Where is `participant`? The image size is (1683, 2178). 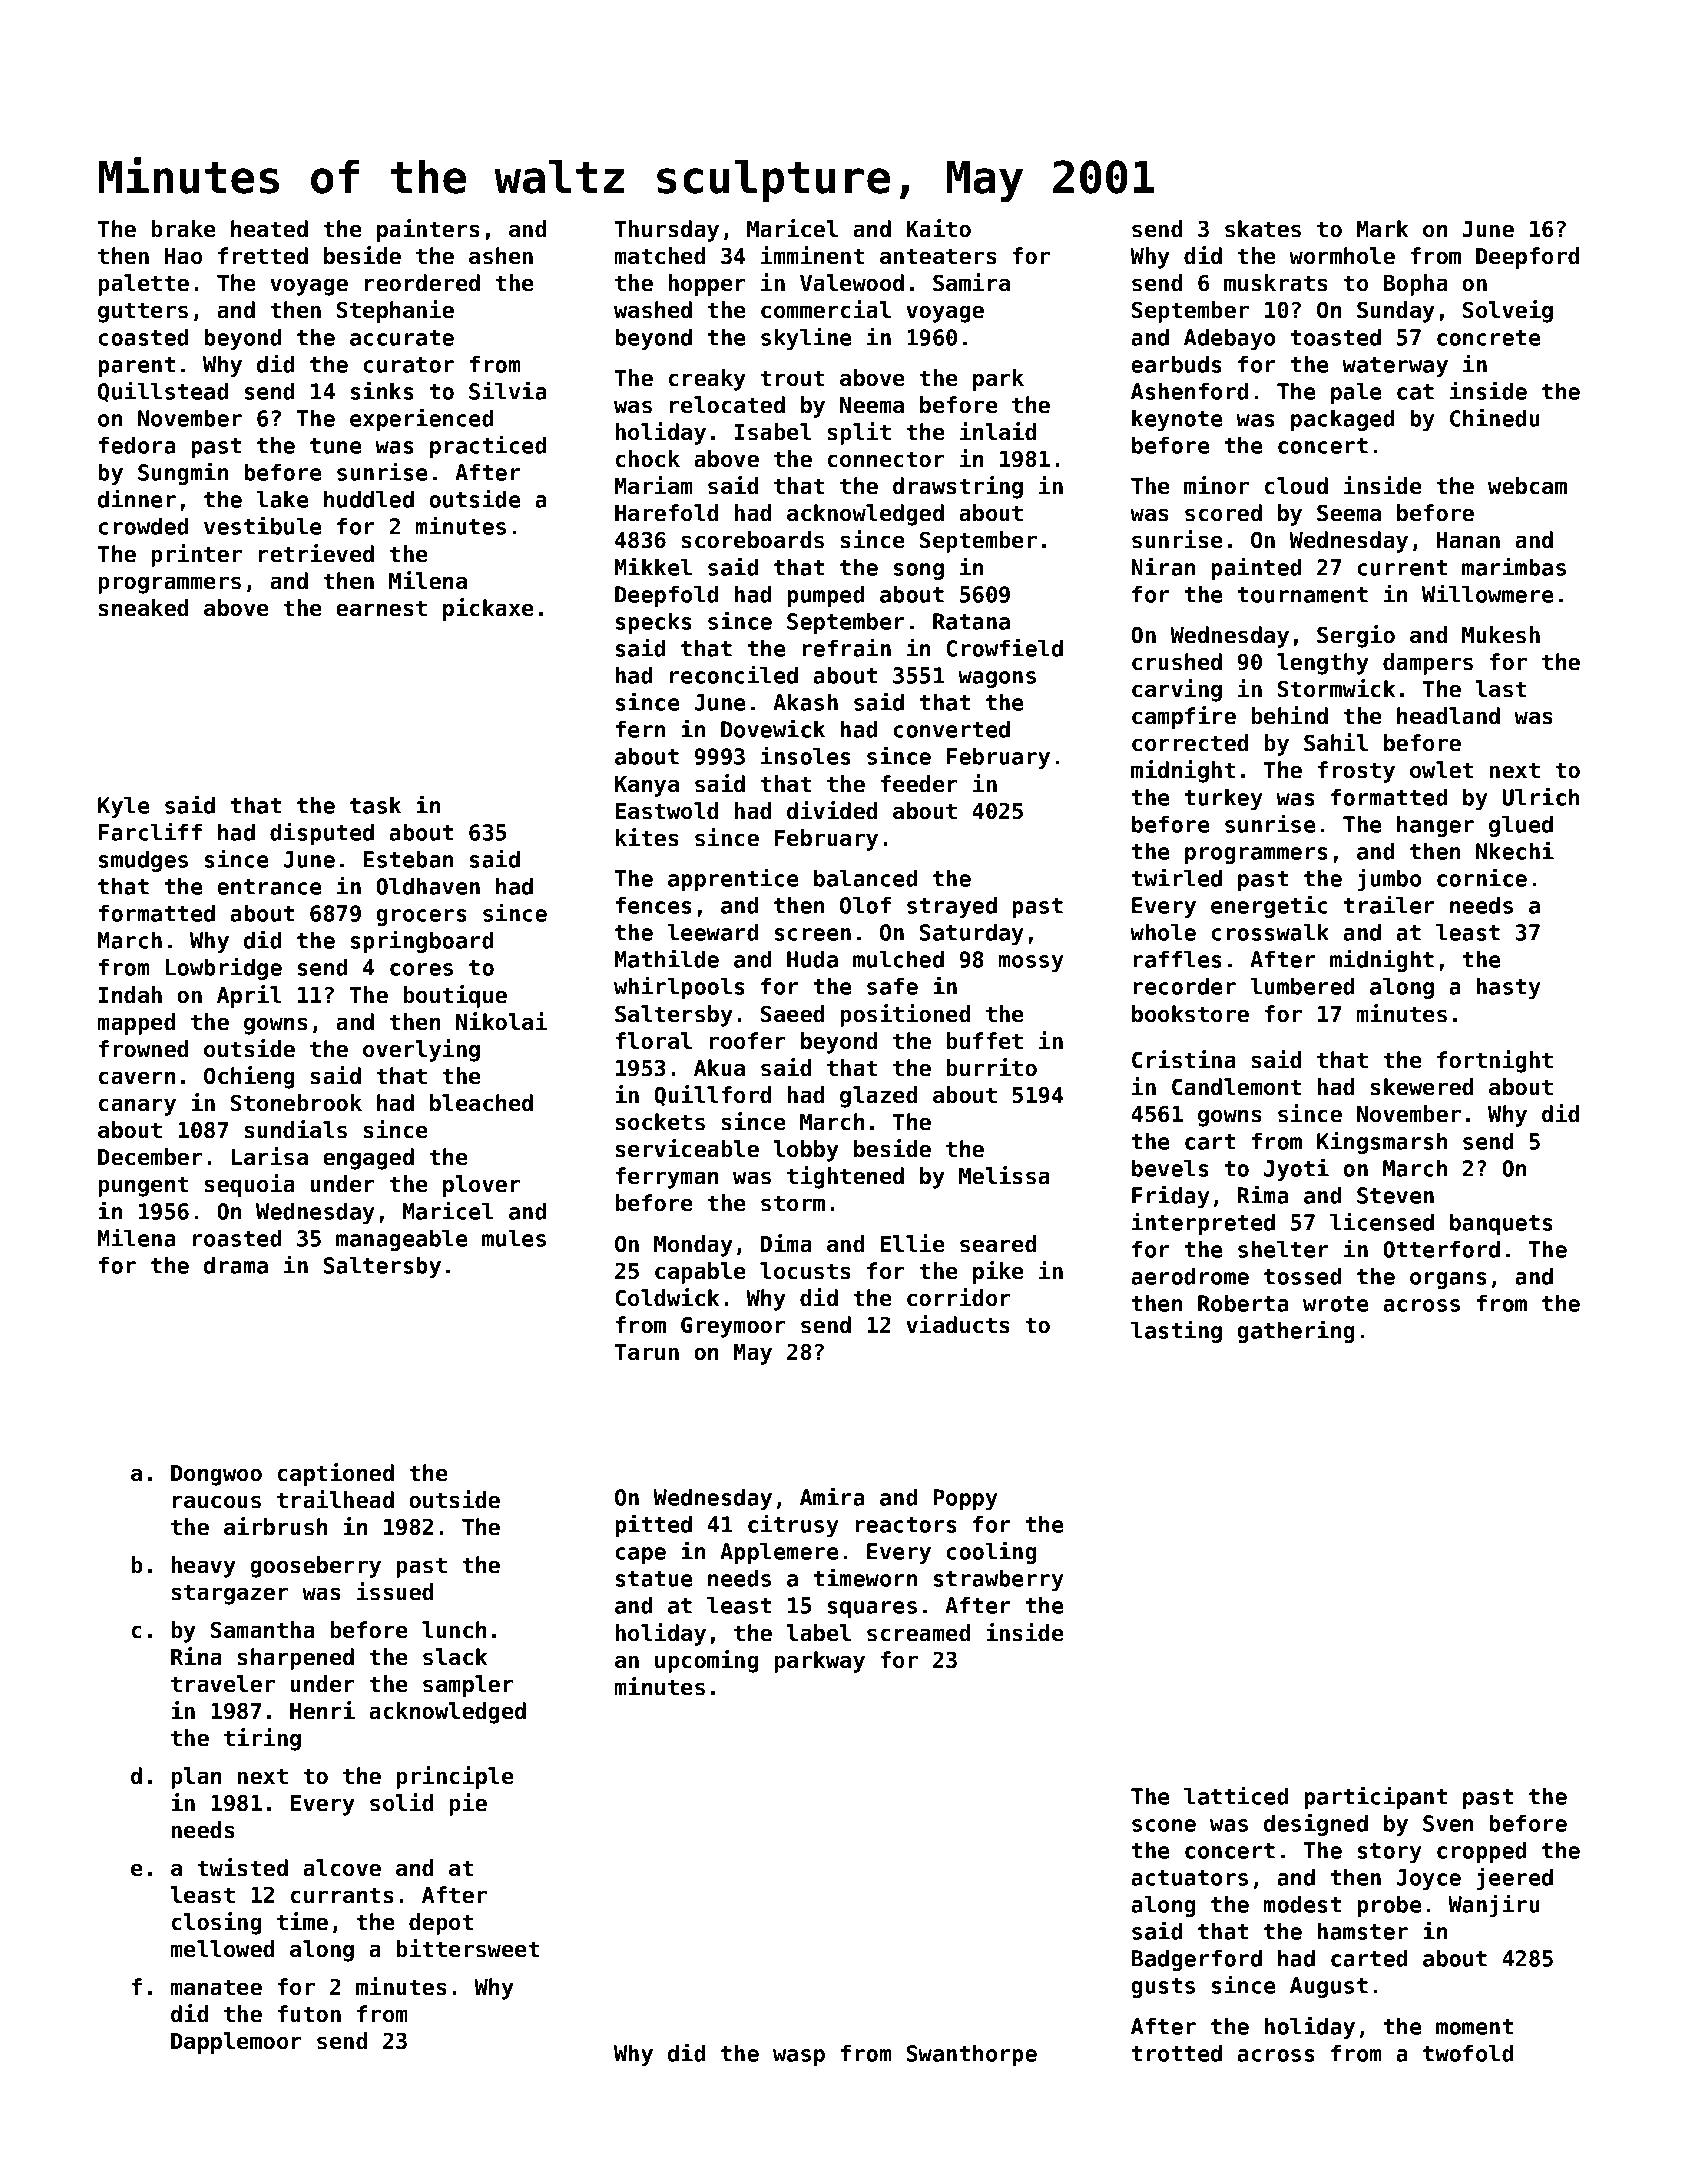 participant is located at coordinates (1375, 1797).
